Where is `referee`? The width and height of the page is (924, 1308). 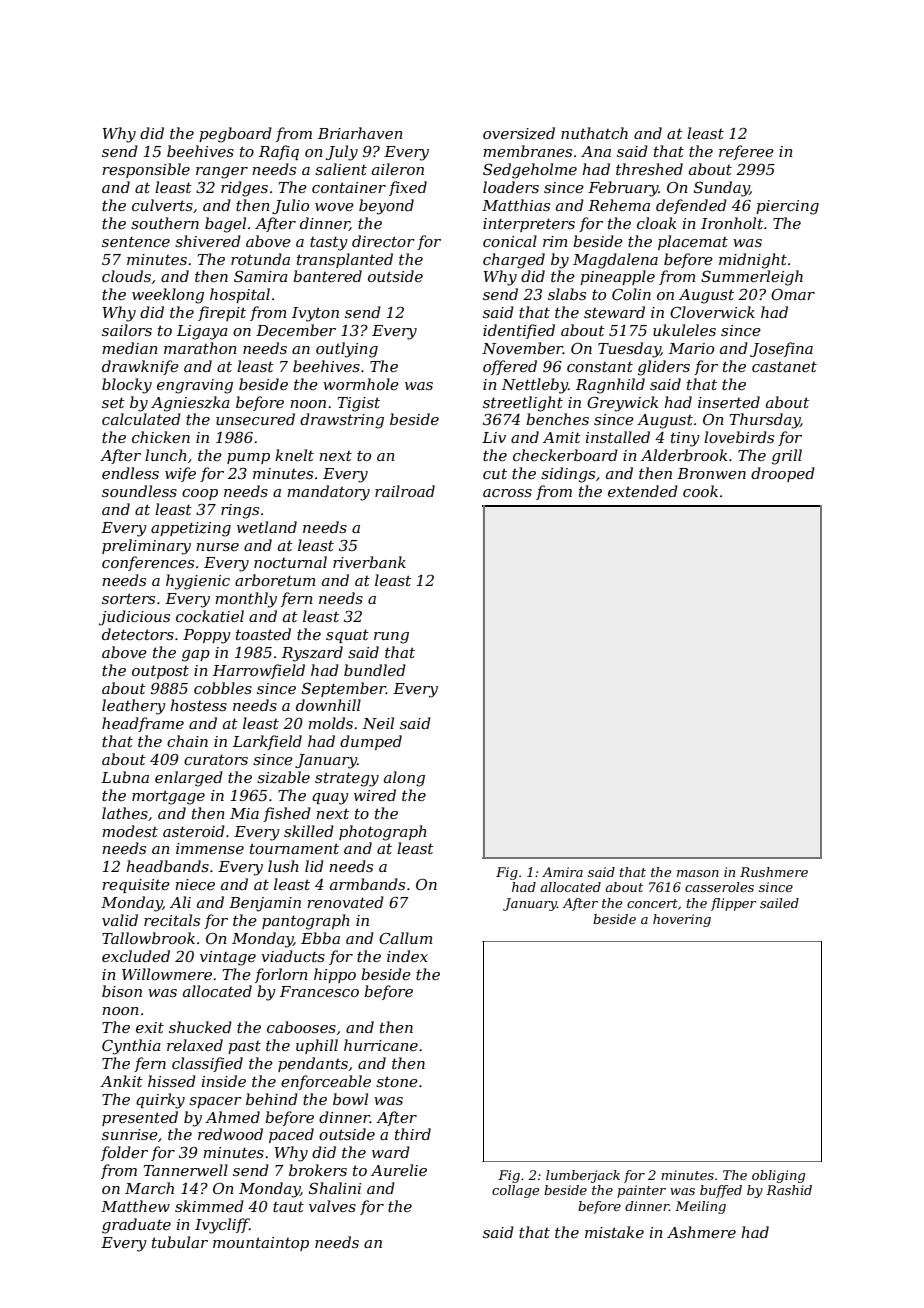
referee is located at coordinates (746, 152).
